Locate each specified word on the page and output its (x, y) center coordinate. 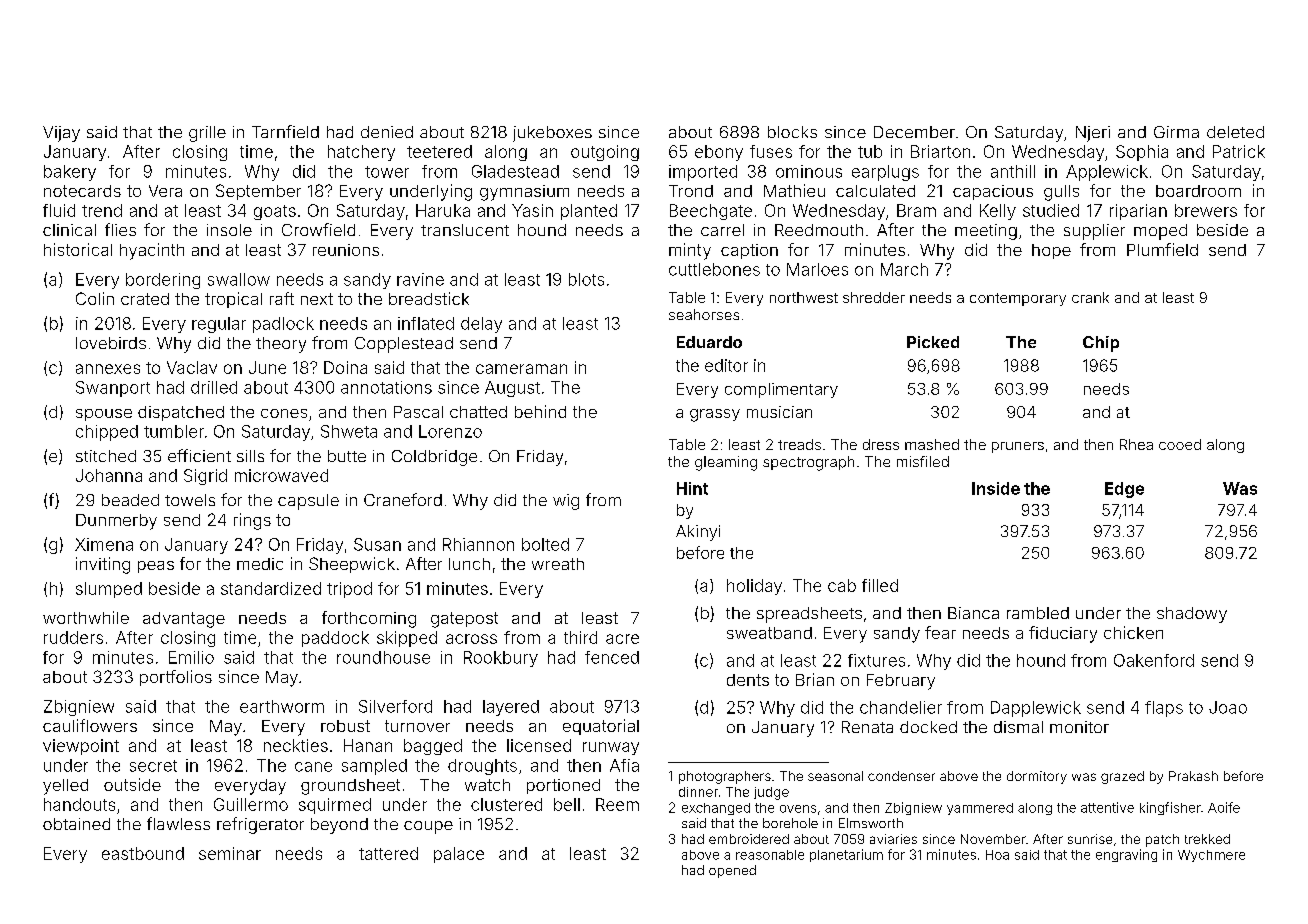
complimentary (781, 390)
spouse (104, 415)
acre (622, 639)
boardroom (1198, 191)
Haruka (443, 210)
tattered (388, 853)
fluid (59, 210)
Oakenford (1154, 660)
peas (156, 567)
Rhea (1136, 444)
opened (732, 871)
